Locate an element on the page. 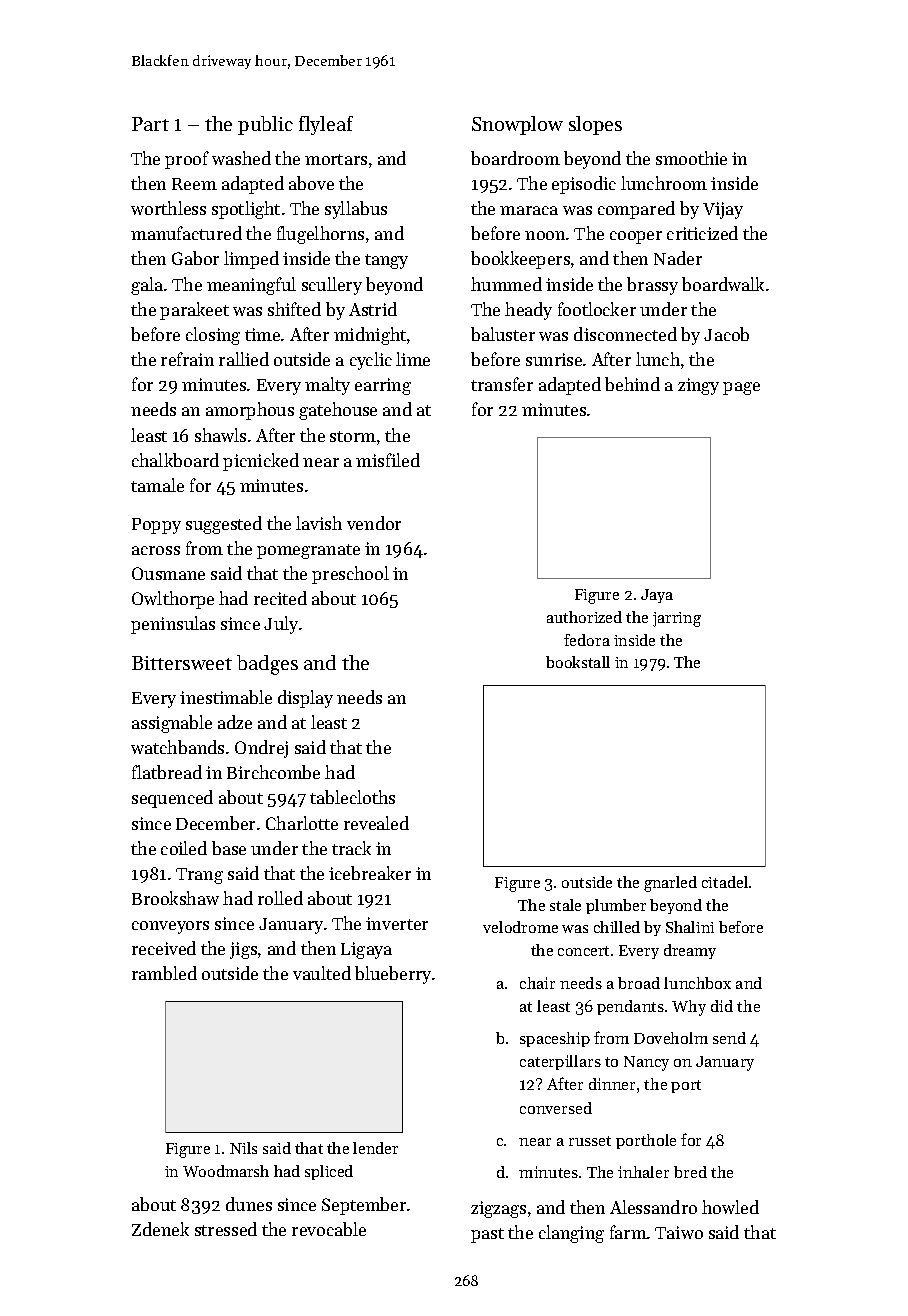  badges is located at coordinates (267, 665).
